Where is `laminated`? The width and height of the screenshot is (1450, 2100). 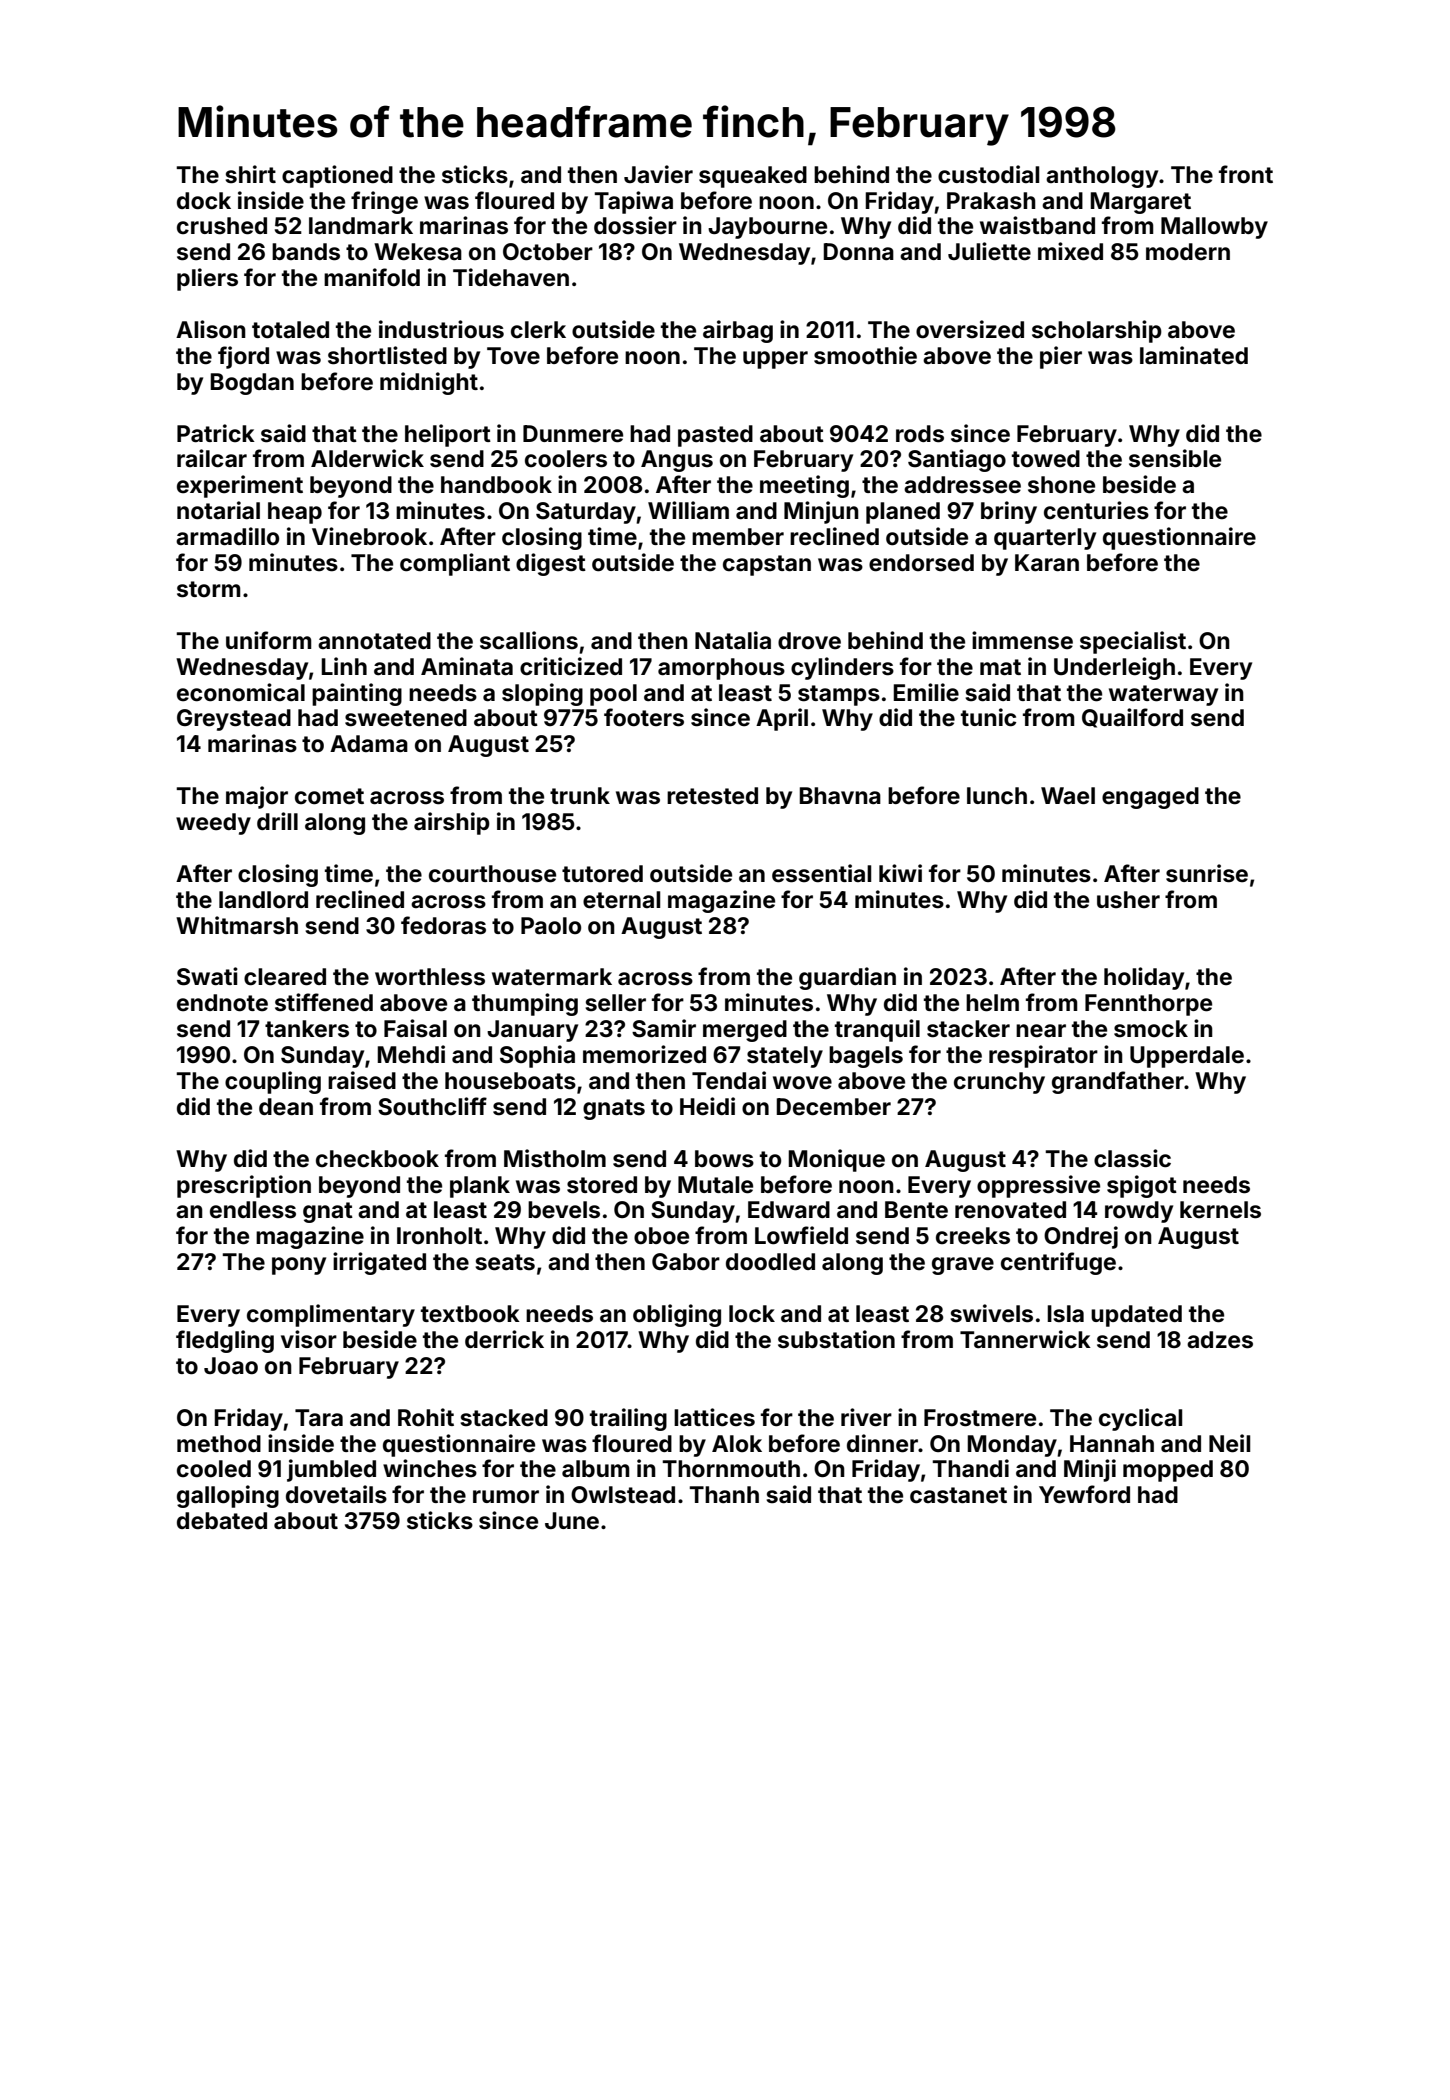 laminated is located at coordinates (1194, 355).
